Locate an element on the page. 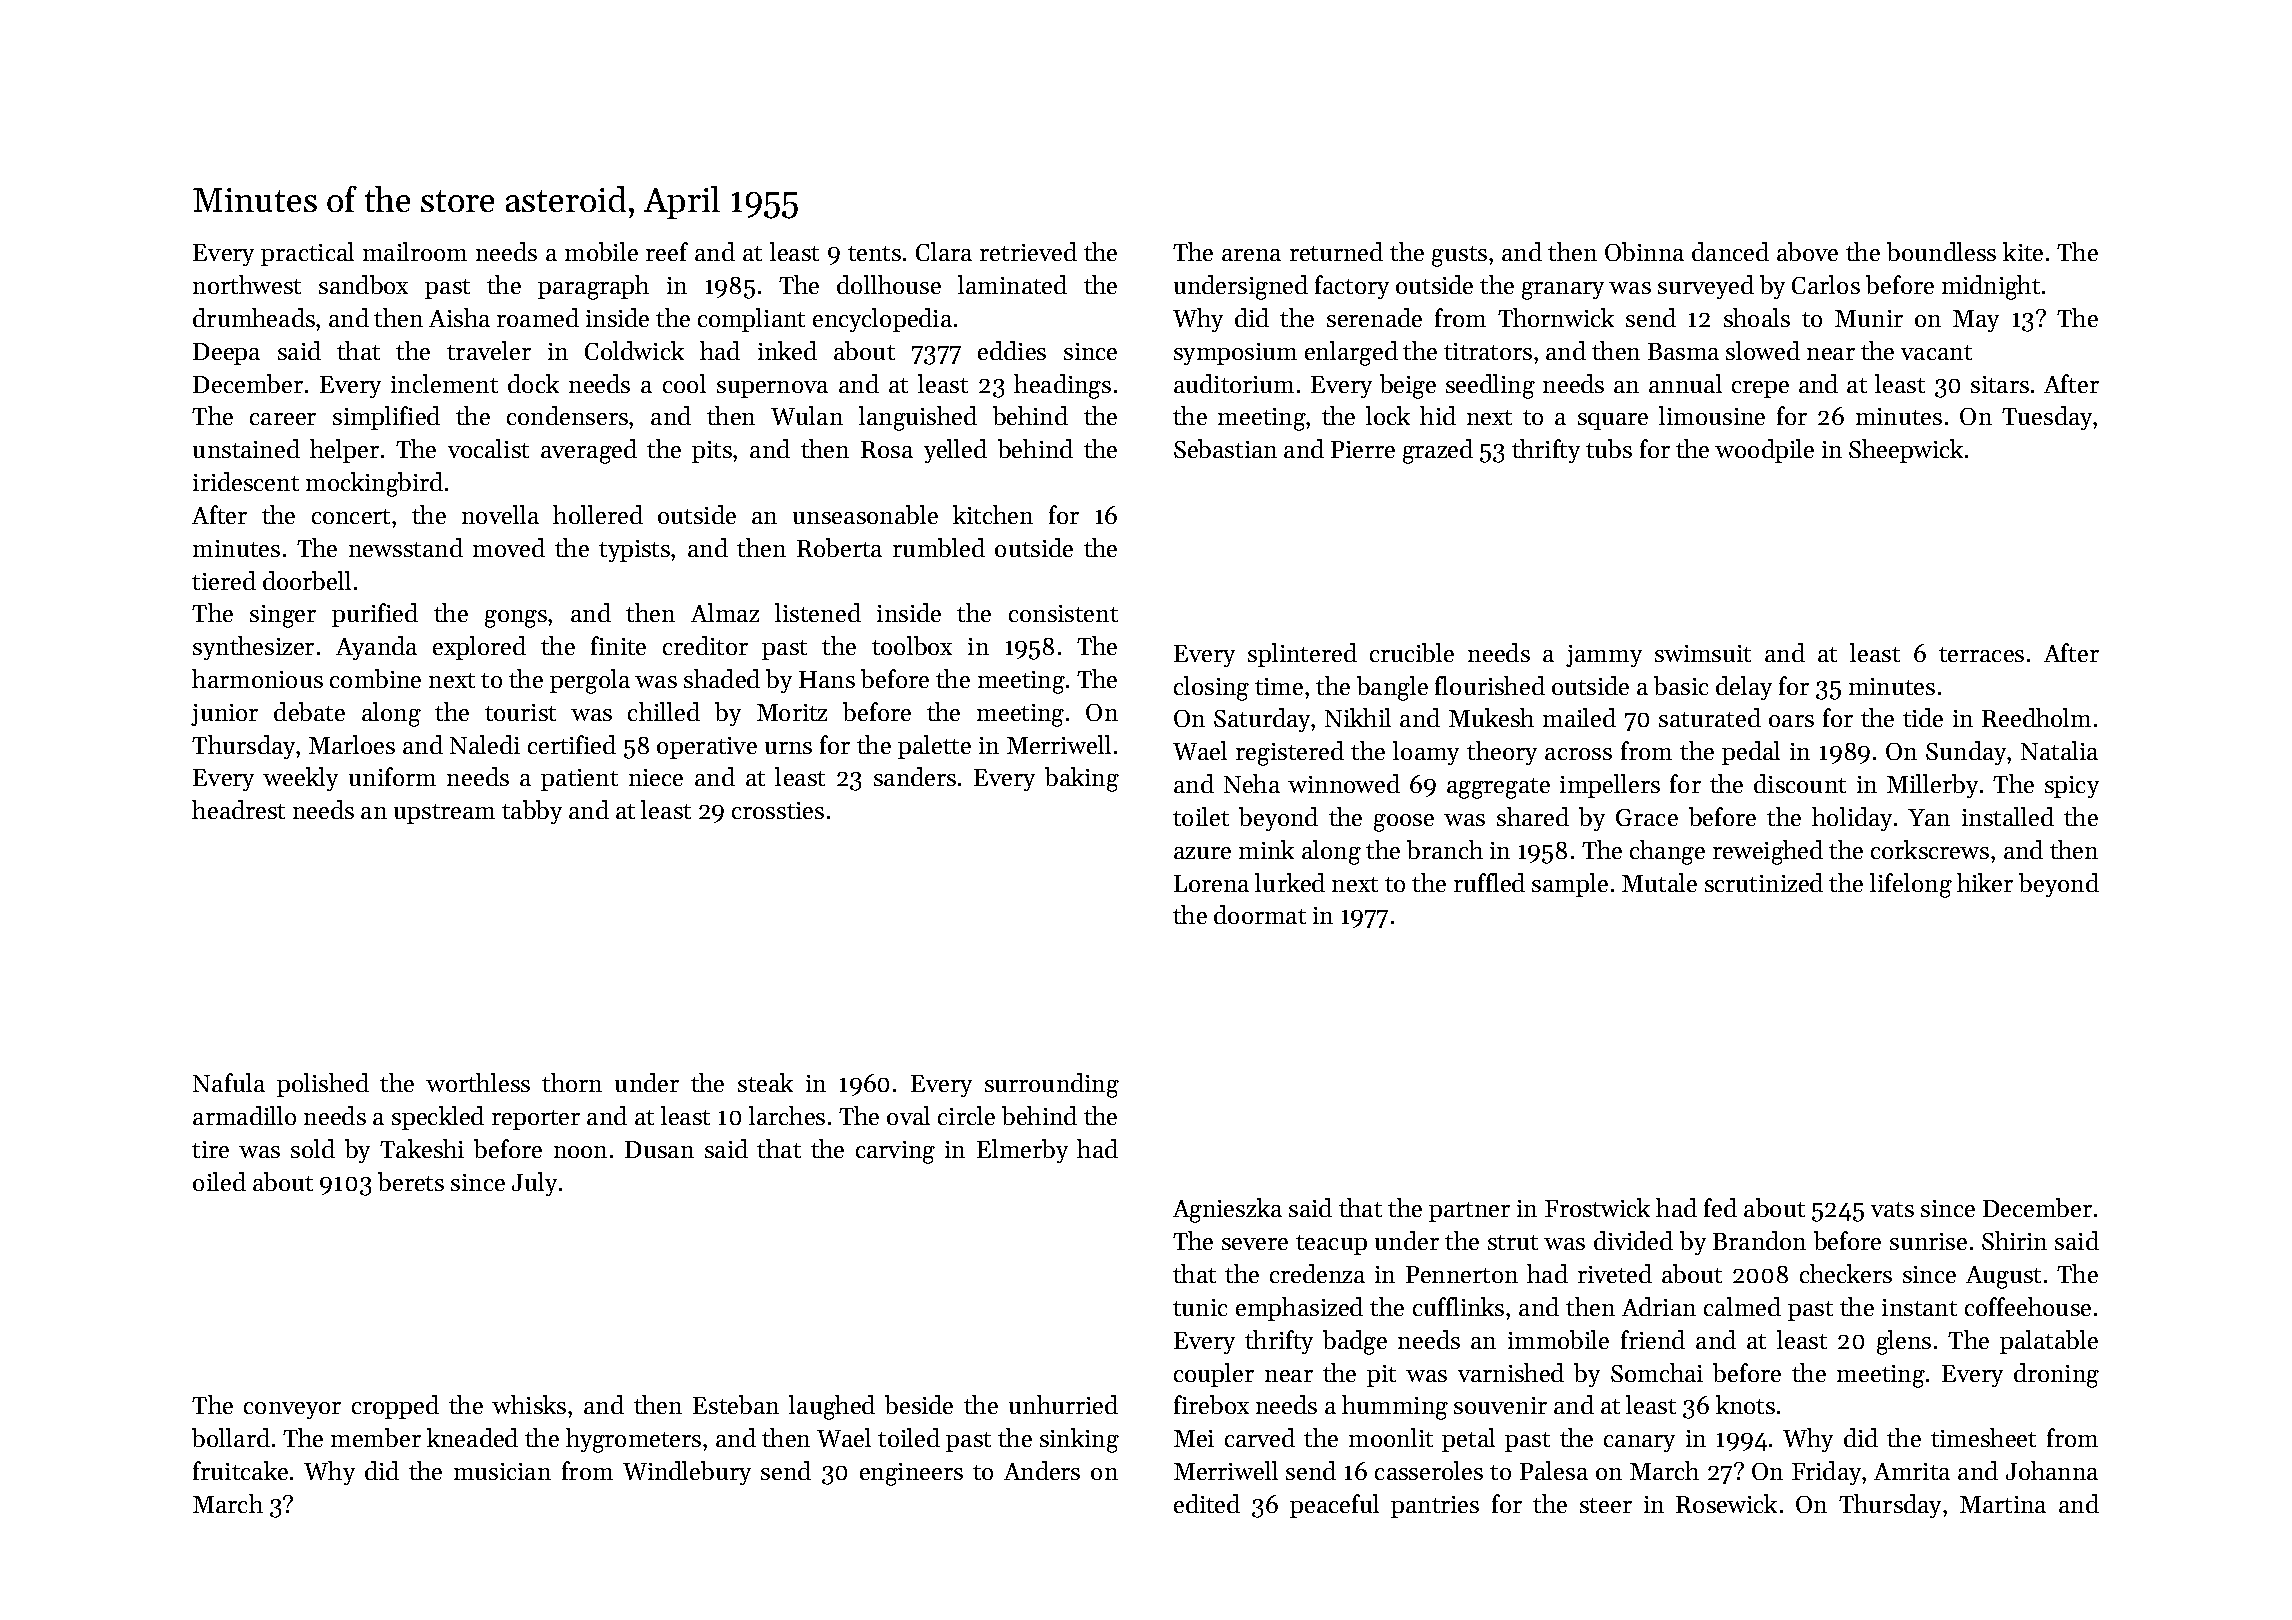 The height and width of the document is (1620, 2292). career is located at coordinates (283, 419).
